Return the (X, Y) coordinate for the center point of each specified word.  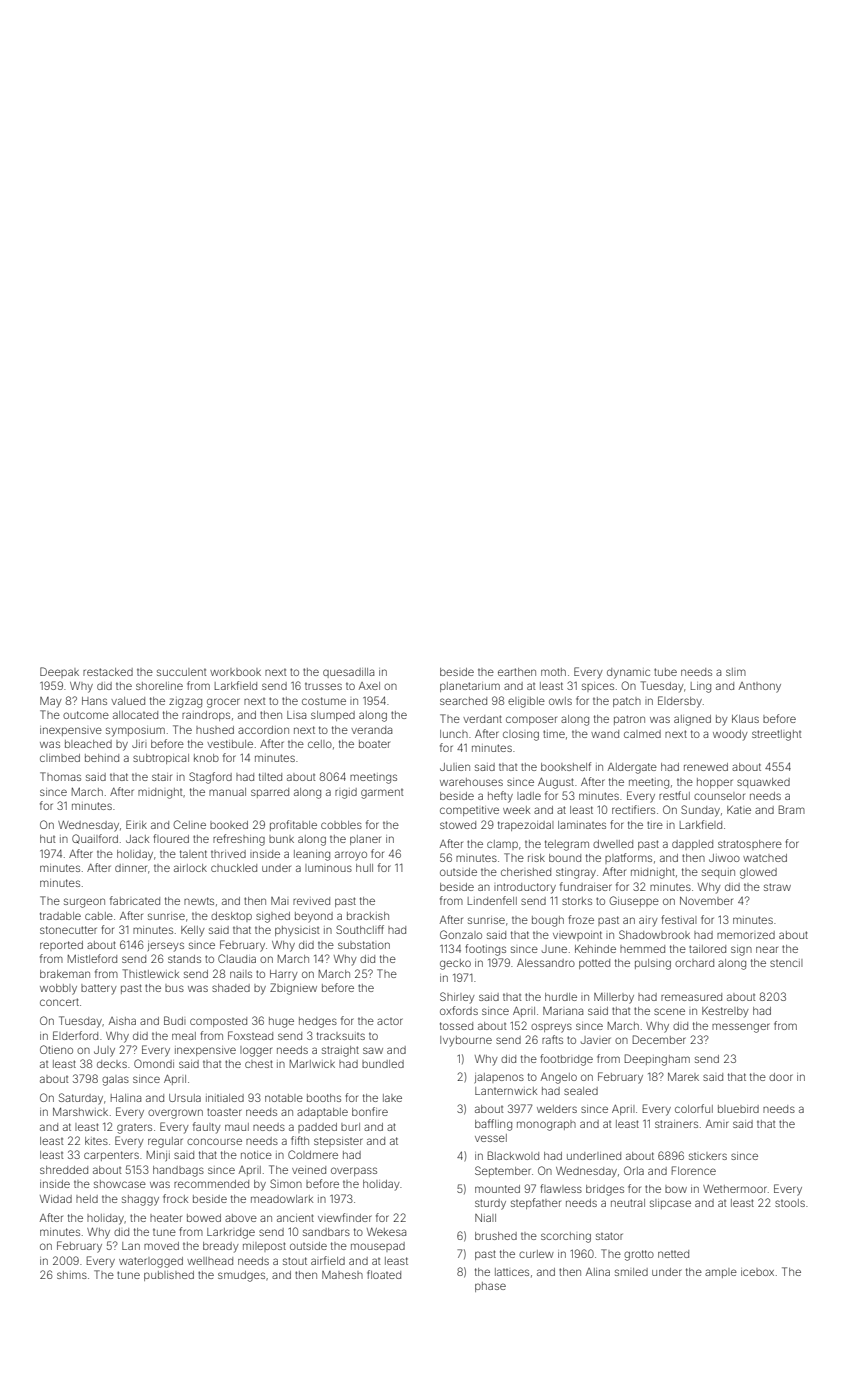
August (556, 783)
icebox (757, 1272)
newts (199, 901)
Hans (94, 701)
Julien (455, 767)
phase (490, 1287)
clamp (502, 845)
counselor (719, 796)
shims (72, 1275)
